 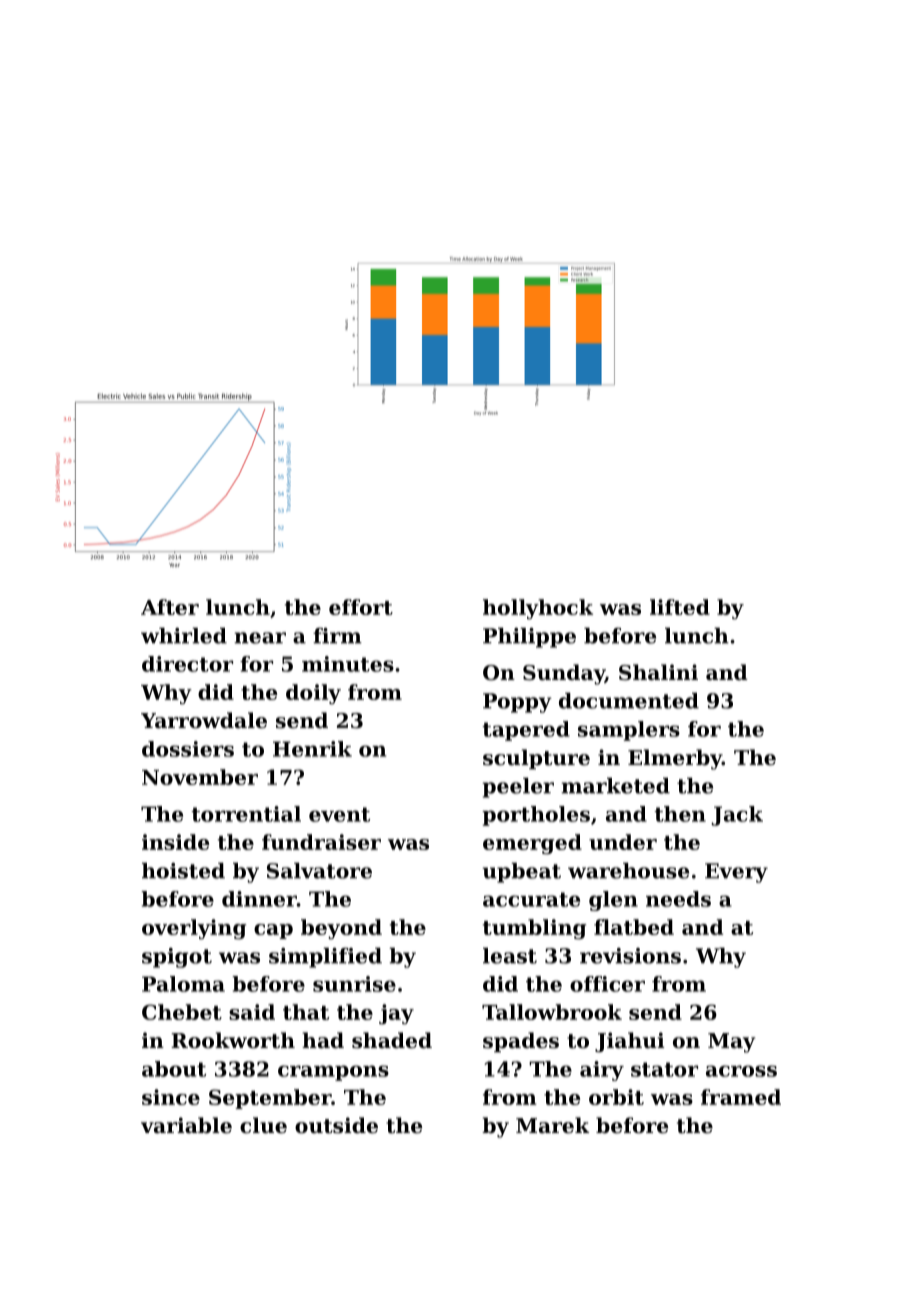 I want to click on glen, so click(x=613, y=901).
